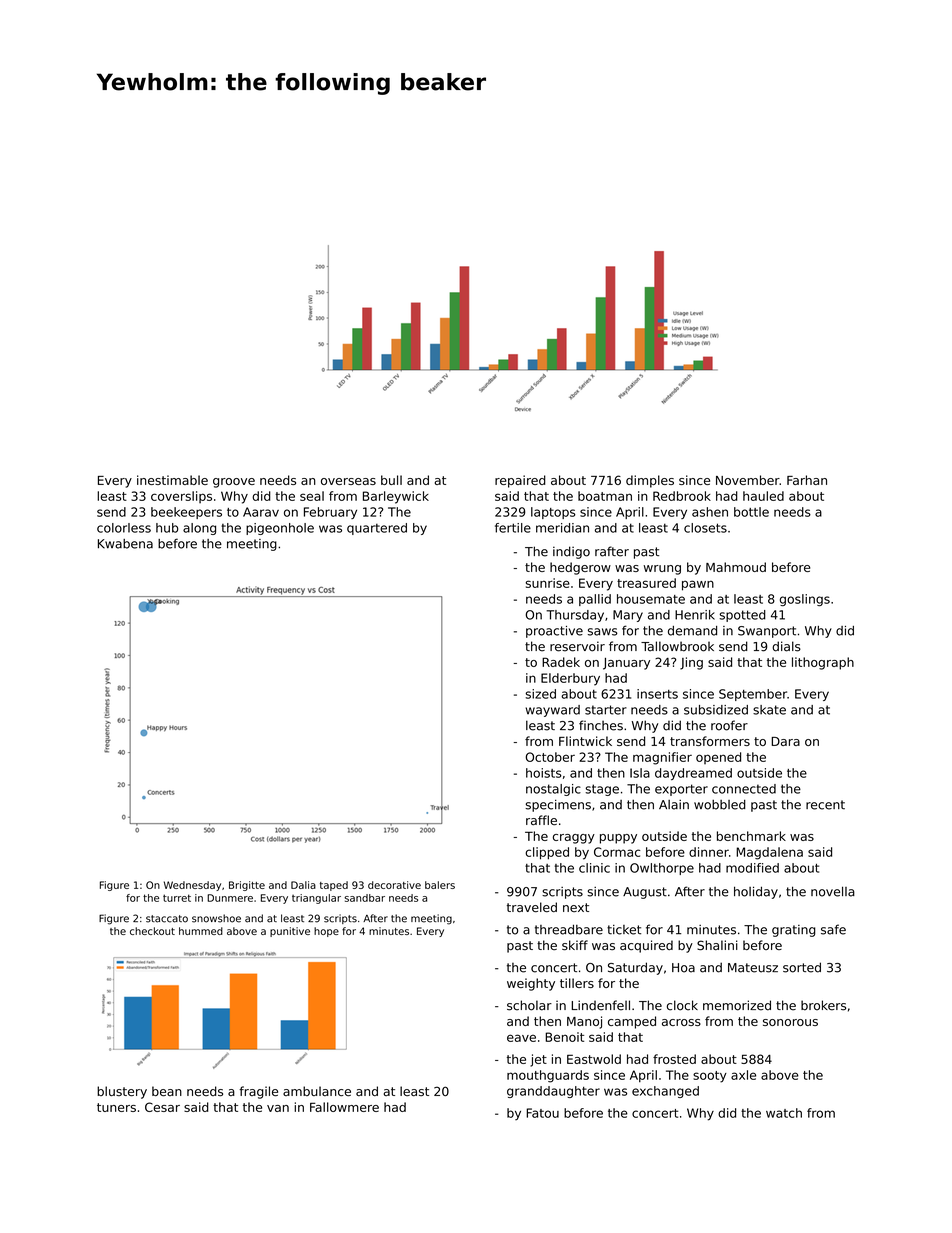 This screenshot has height=1233, width=952. Describe the element at coordinates (790, 1022) in the screenshot. I see `sonorous` at that location.
